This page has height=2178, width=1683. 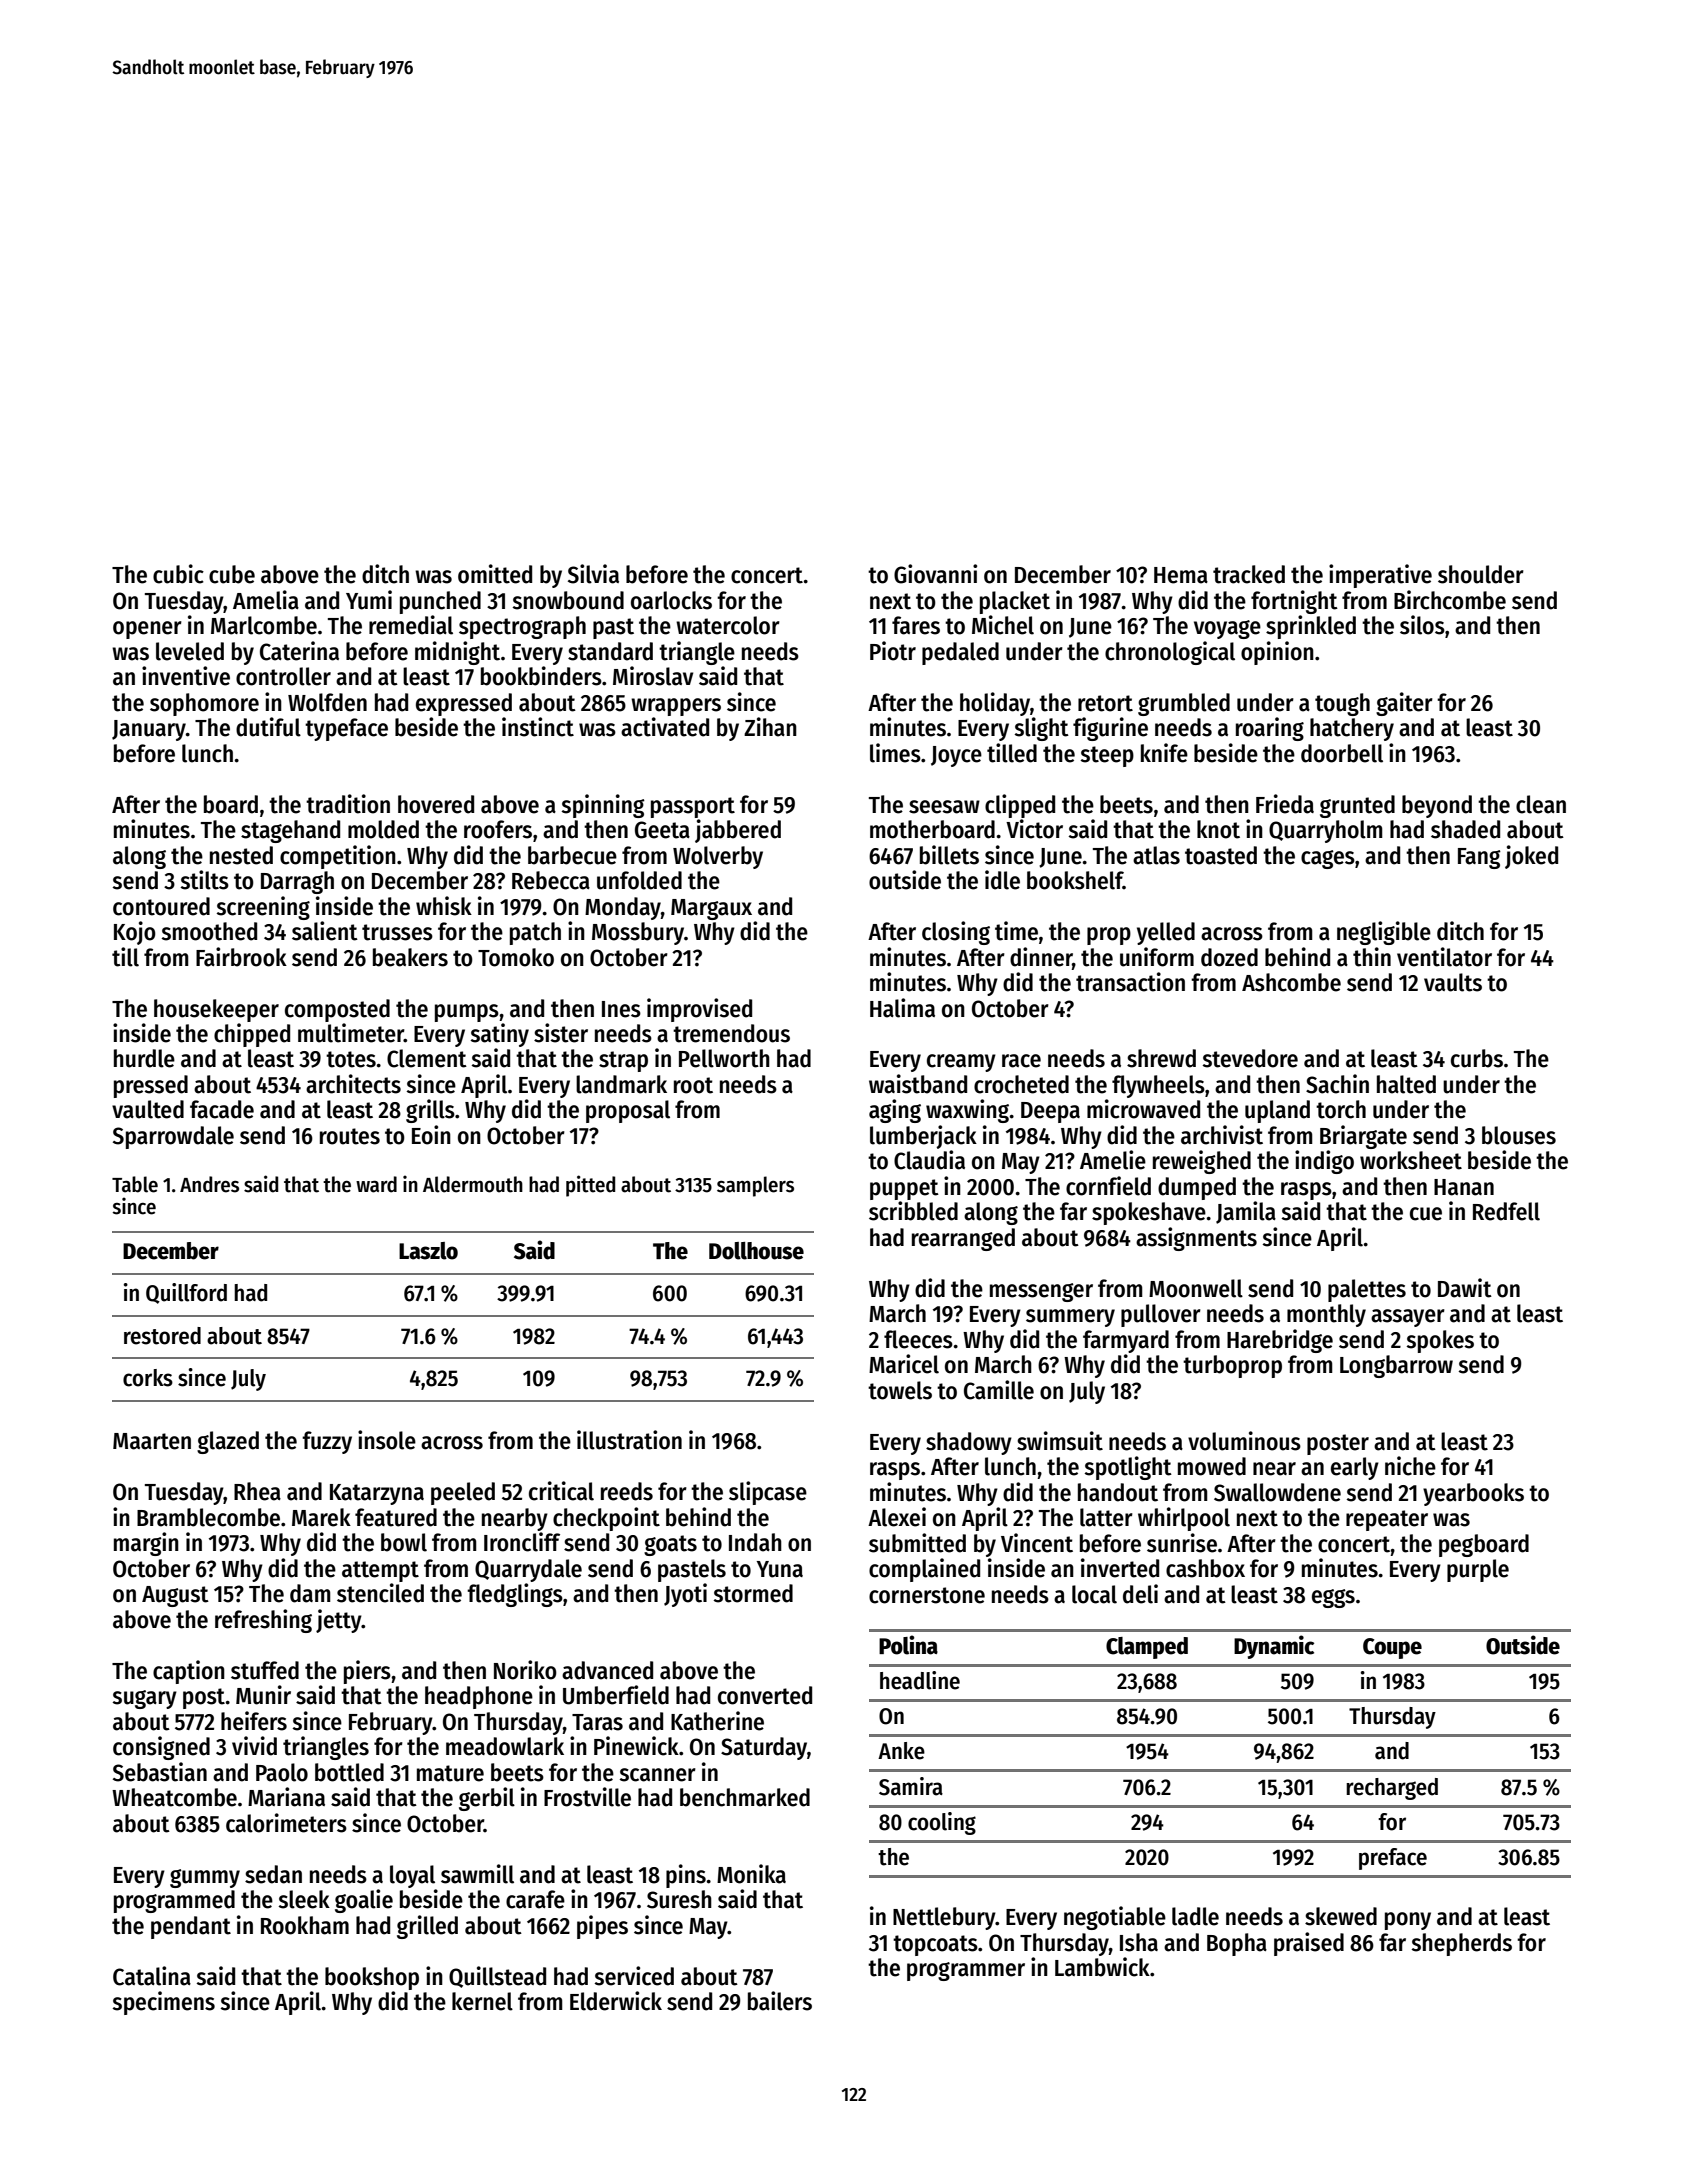 What do you see at coordinates (161, 1748) in the page?
I see `consigned` at bounding box center [161, 1748].
